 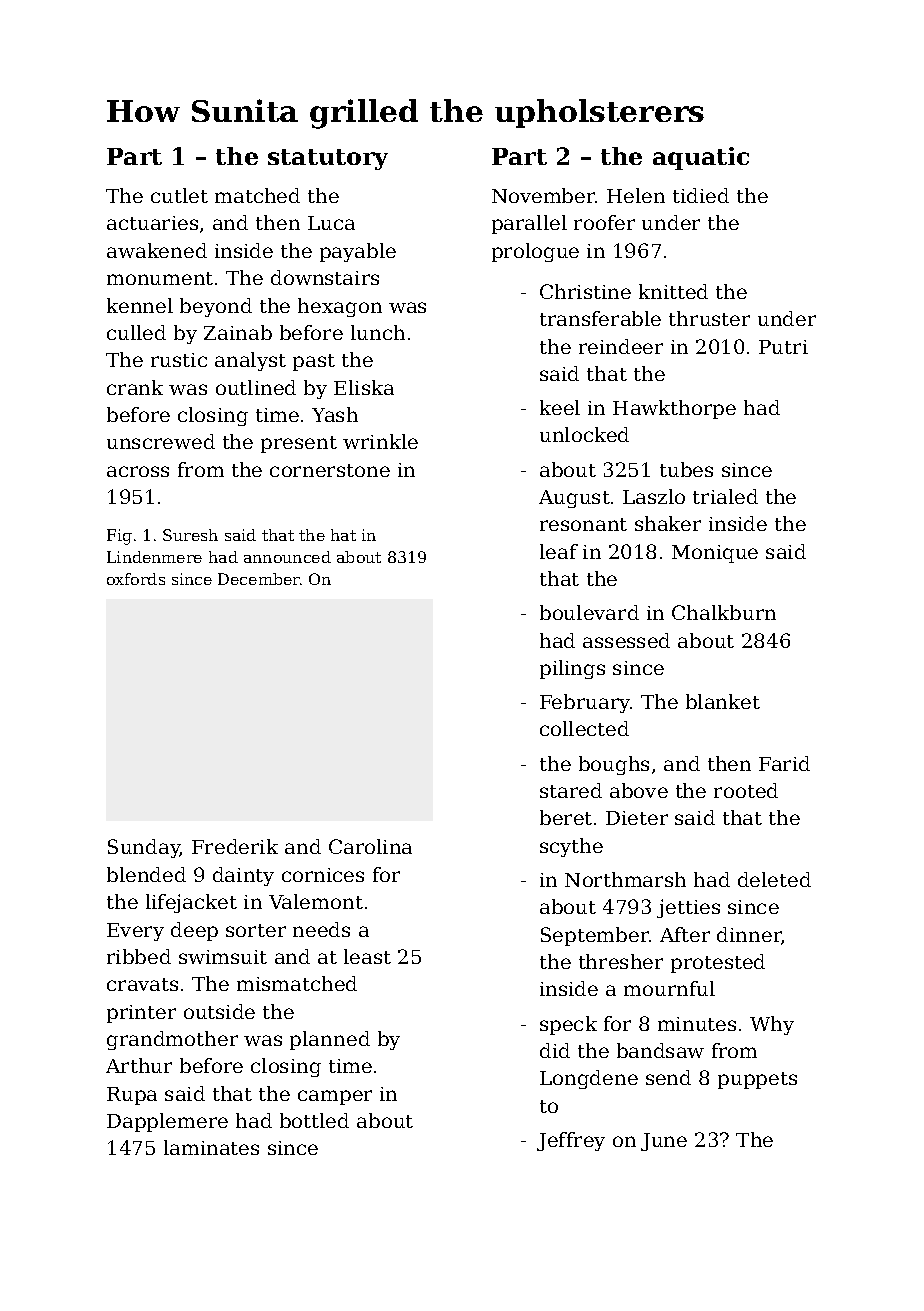 I want to click on wrinkle, so click(x=380, y=441).
